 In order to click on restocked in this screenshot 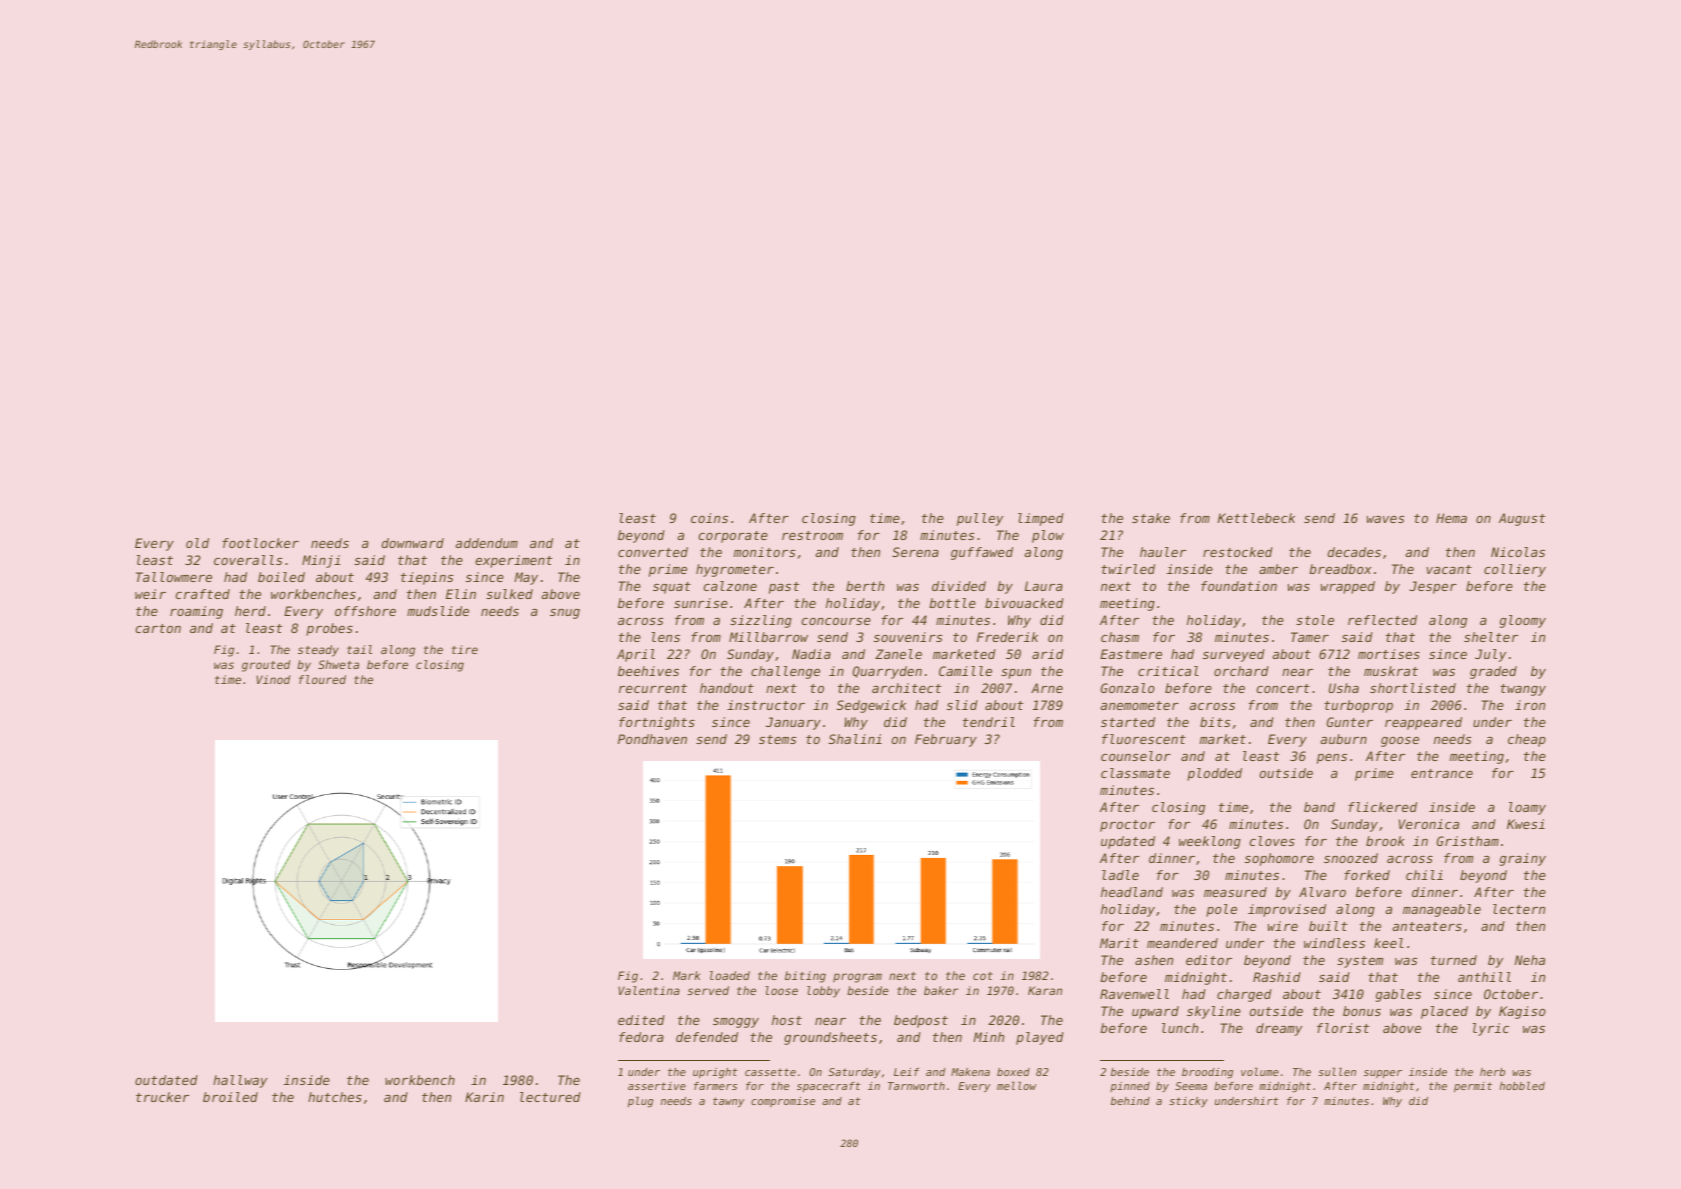, I will do `click(1238, 552)`.
